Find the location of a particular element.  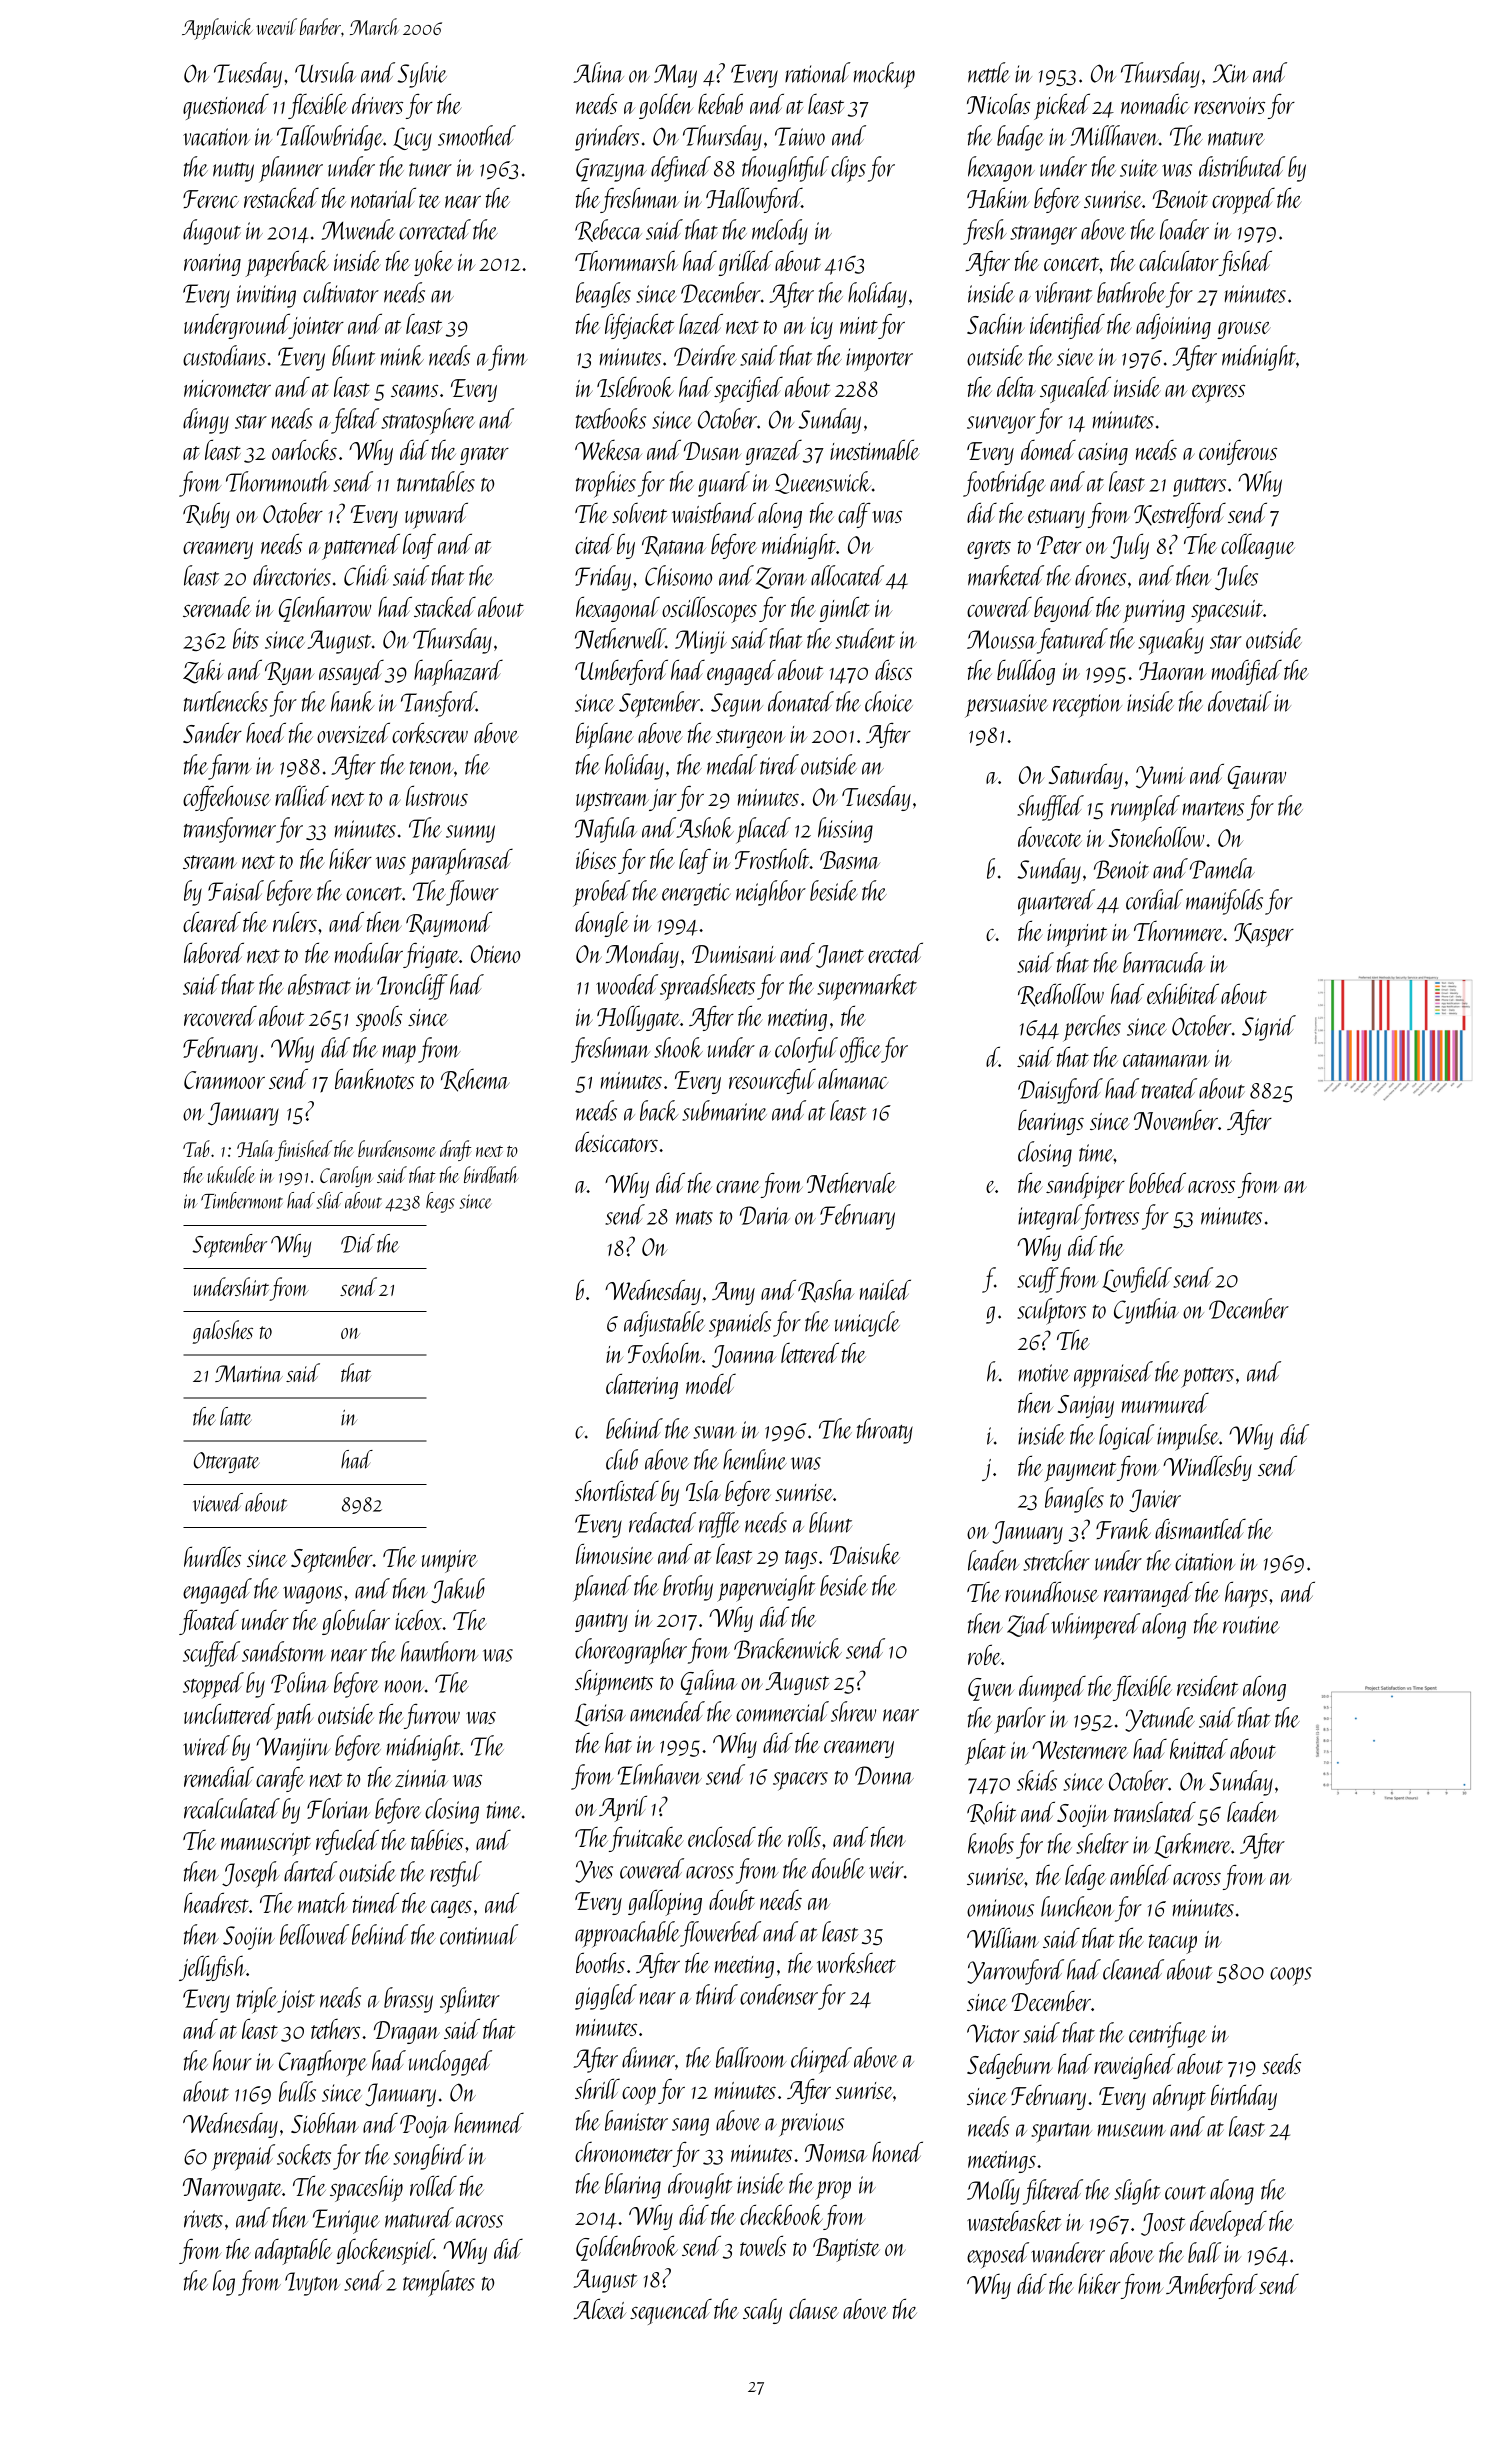

map is located at coordinates (399, 1054).
